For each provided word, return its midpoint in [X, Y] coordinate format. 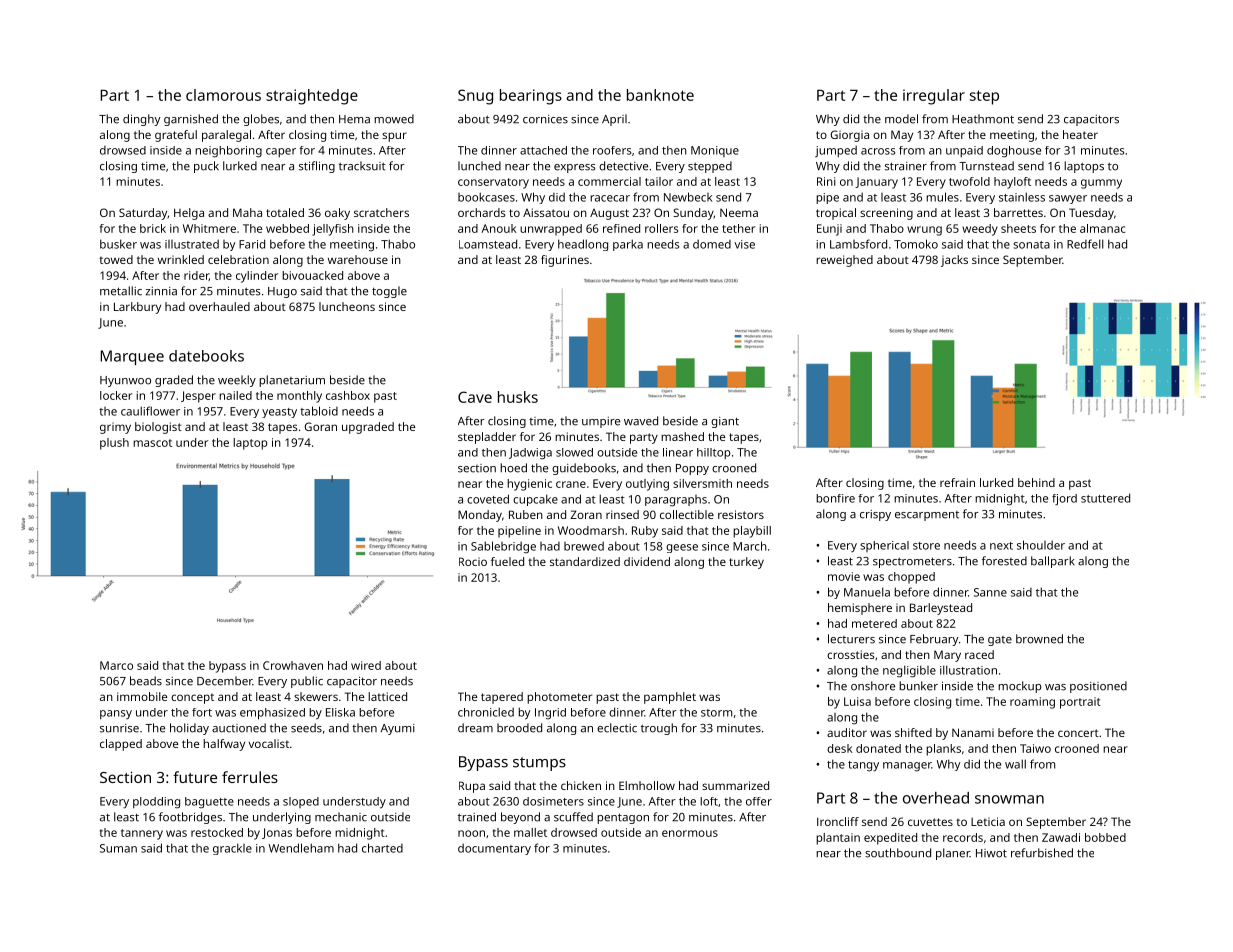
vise [744, 244]
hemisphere [860, 609]
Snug [475, 97]
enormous [690, 833]
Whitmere [209, 228]
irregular [934, 97]
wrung [924, 231]
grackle [232, 849]
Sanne [990, 592]
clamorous [223, 95]
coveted [488, 499]
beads [146, 681]
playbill [752, 532]
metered [874, 623]
